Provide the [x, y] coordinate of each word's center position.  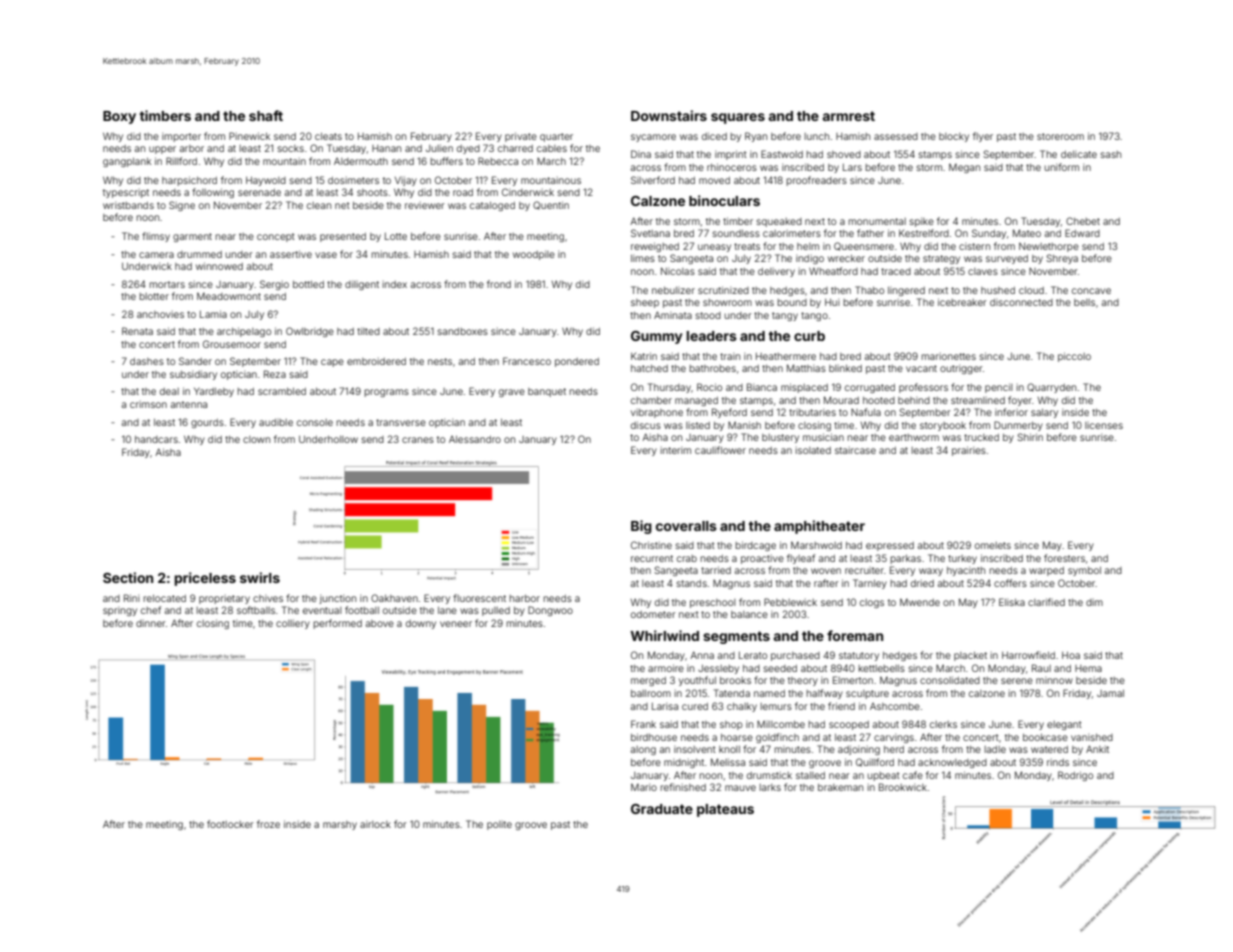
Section [128, 577]
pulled [496, 611]
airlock [375, 824]
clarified [1046, 602]
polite [499, 825]
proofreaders [816, 181]
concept [276, 237]
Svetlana [650, 233]
